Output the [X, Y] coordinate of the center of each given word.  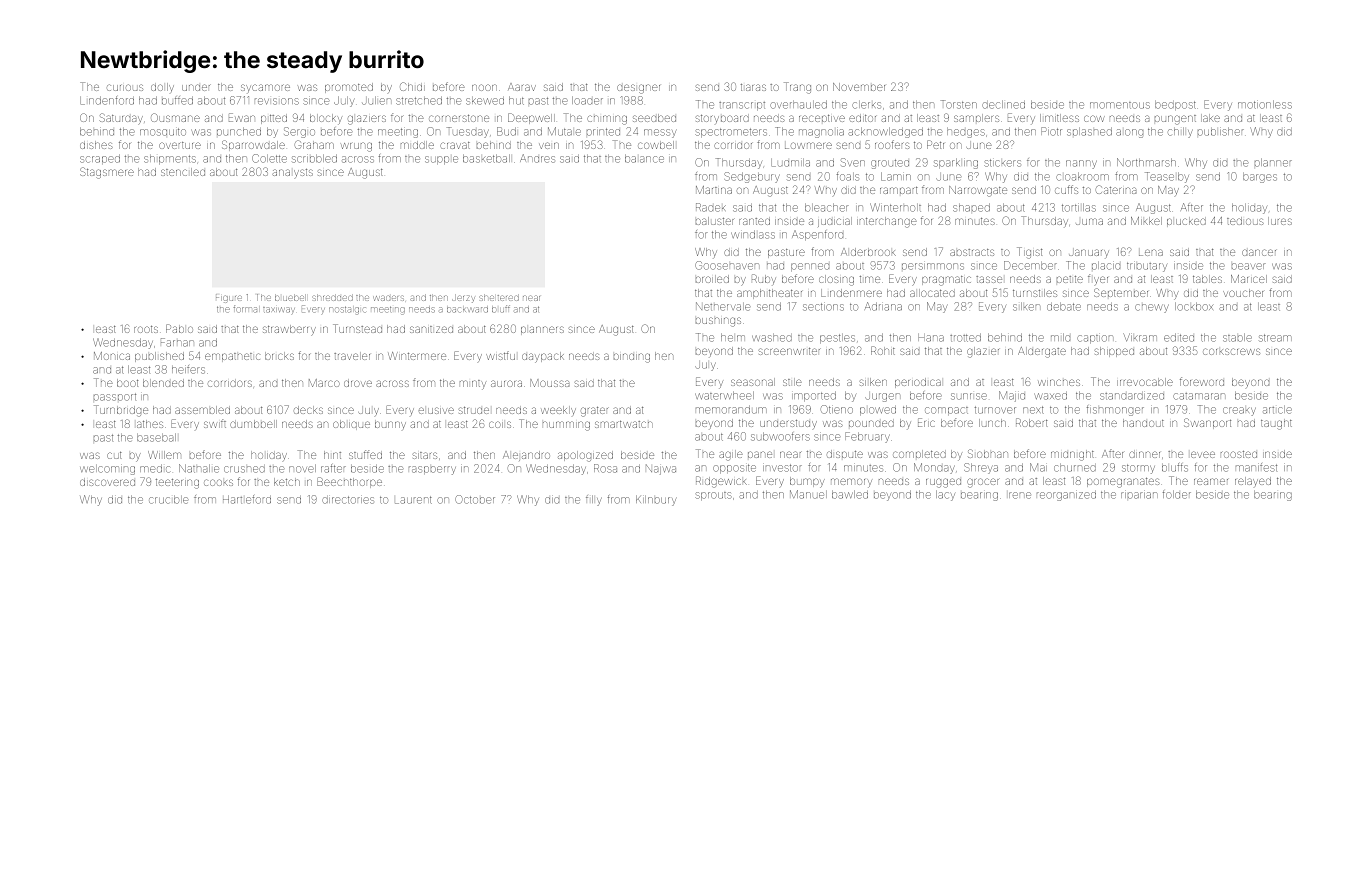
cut [114, 455]
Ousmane [175, 117]
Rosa [605, 468]
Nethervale [723, 306]
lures [1280, 221]
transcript [742, 106]
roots [146, 329]
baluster [715, 221]
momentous [1120, 105]
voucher [1243, 293]
